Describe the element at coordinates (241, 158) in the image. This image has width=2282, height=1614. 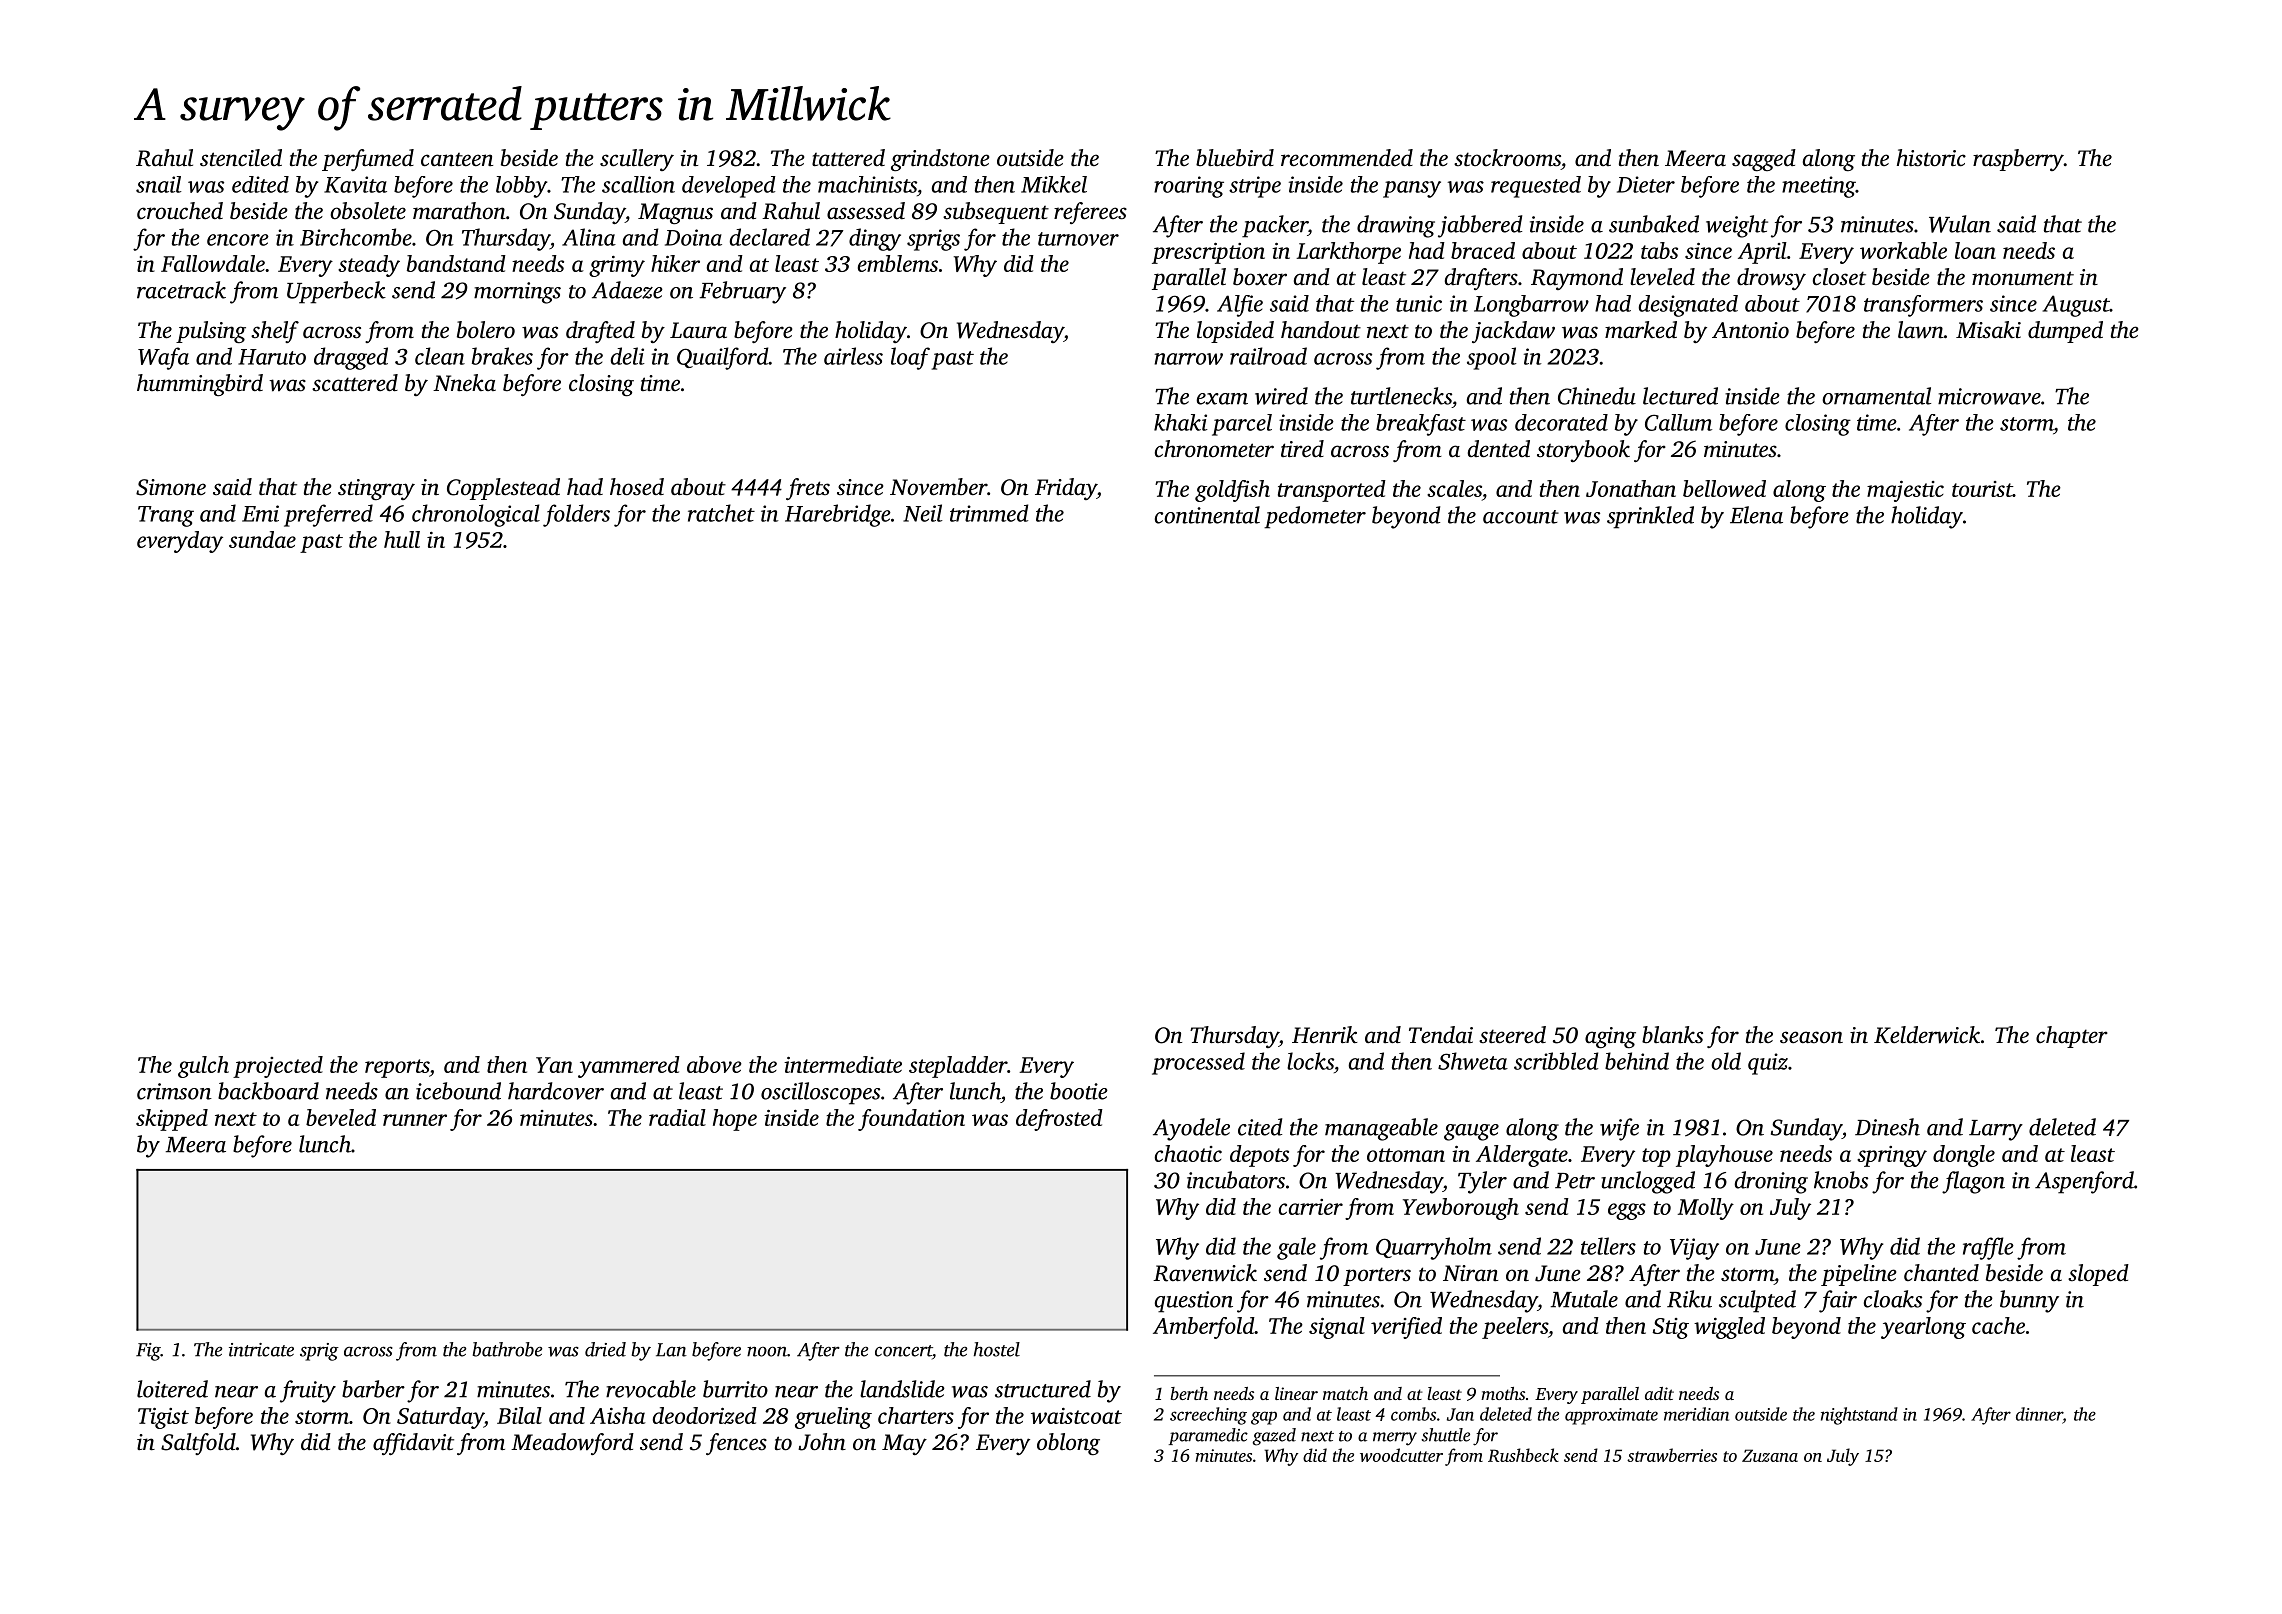
I see `stenciled` at that location.
